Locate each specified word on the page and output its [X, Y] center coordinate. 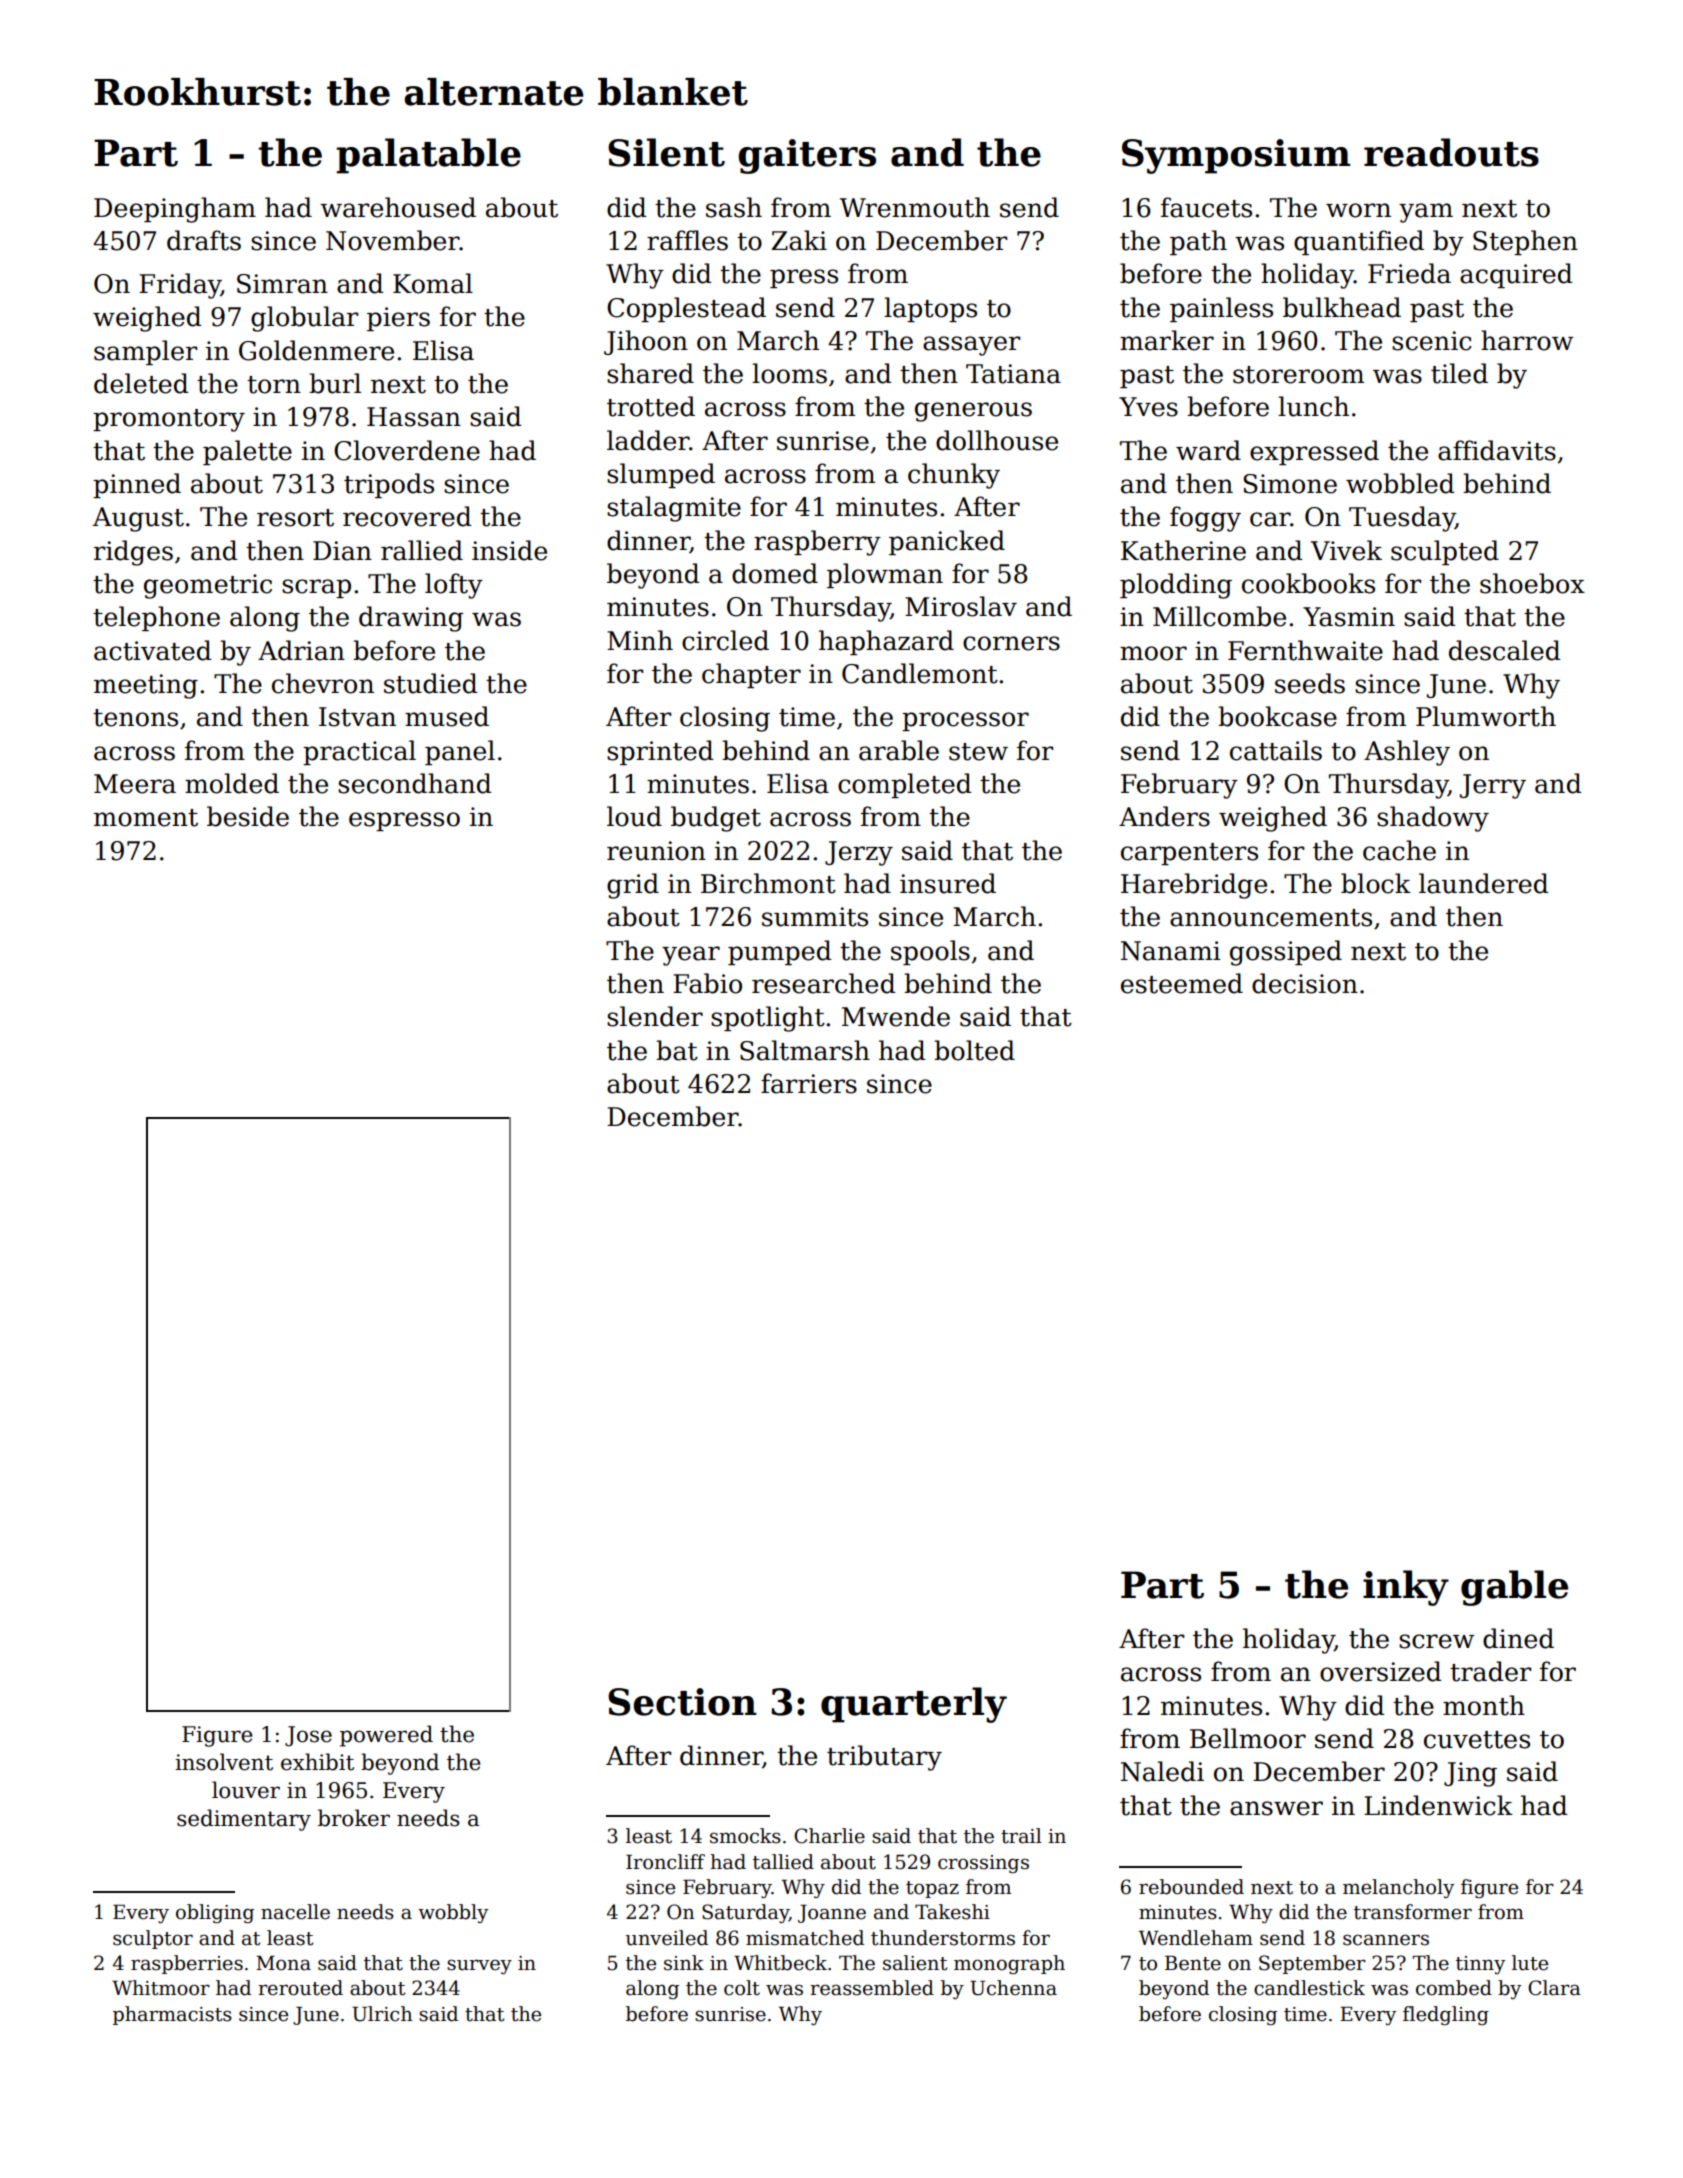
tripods [389, 485]
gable [1514, 1588]
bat [677, 1050]
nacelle [295, 1912]
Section [682, 1702]
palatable [428, 156]
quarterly [914, 1705]
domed [775, 573]
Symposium [1236, 156]
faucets [1206, 207]
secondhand [415, 783]
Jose [308, 1736]
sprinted [660, 752]
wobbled [1400, 483]
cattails [1276, 750]
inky [1406, 1588]
